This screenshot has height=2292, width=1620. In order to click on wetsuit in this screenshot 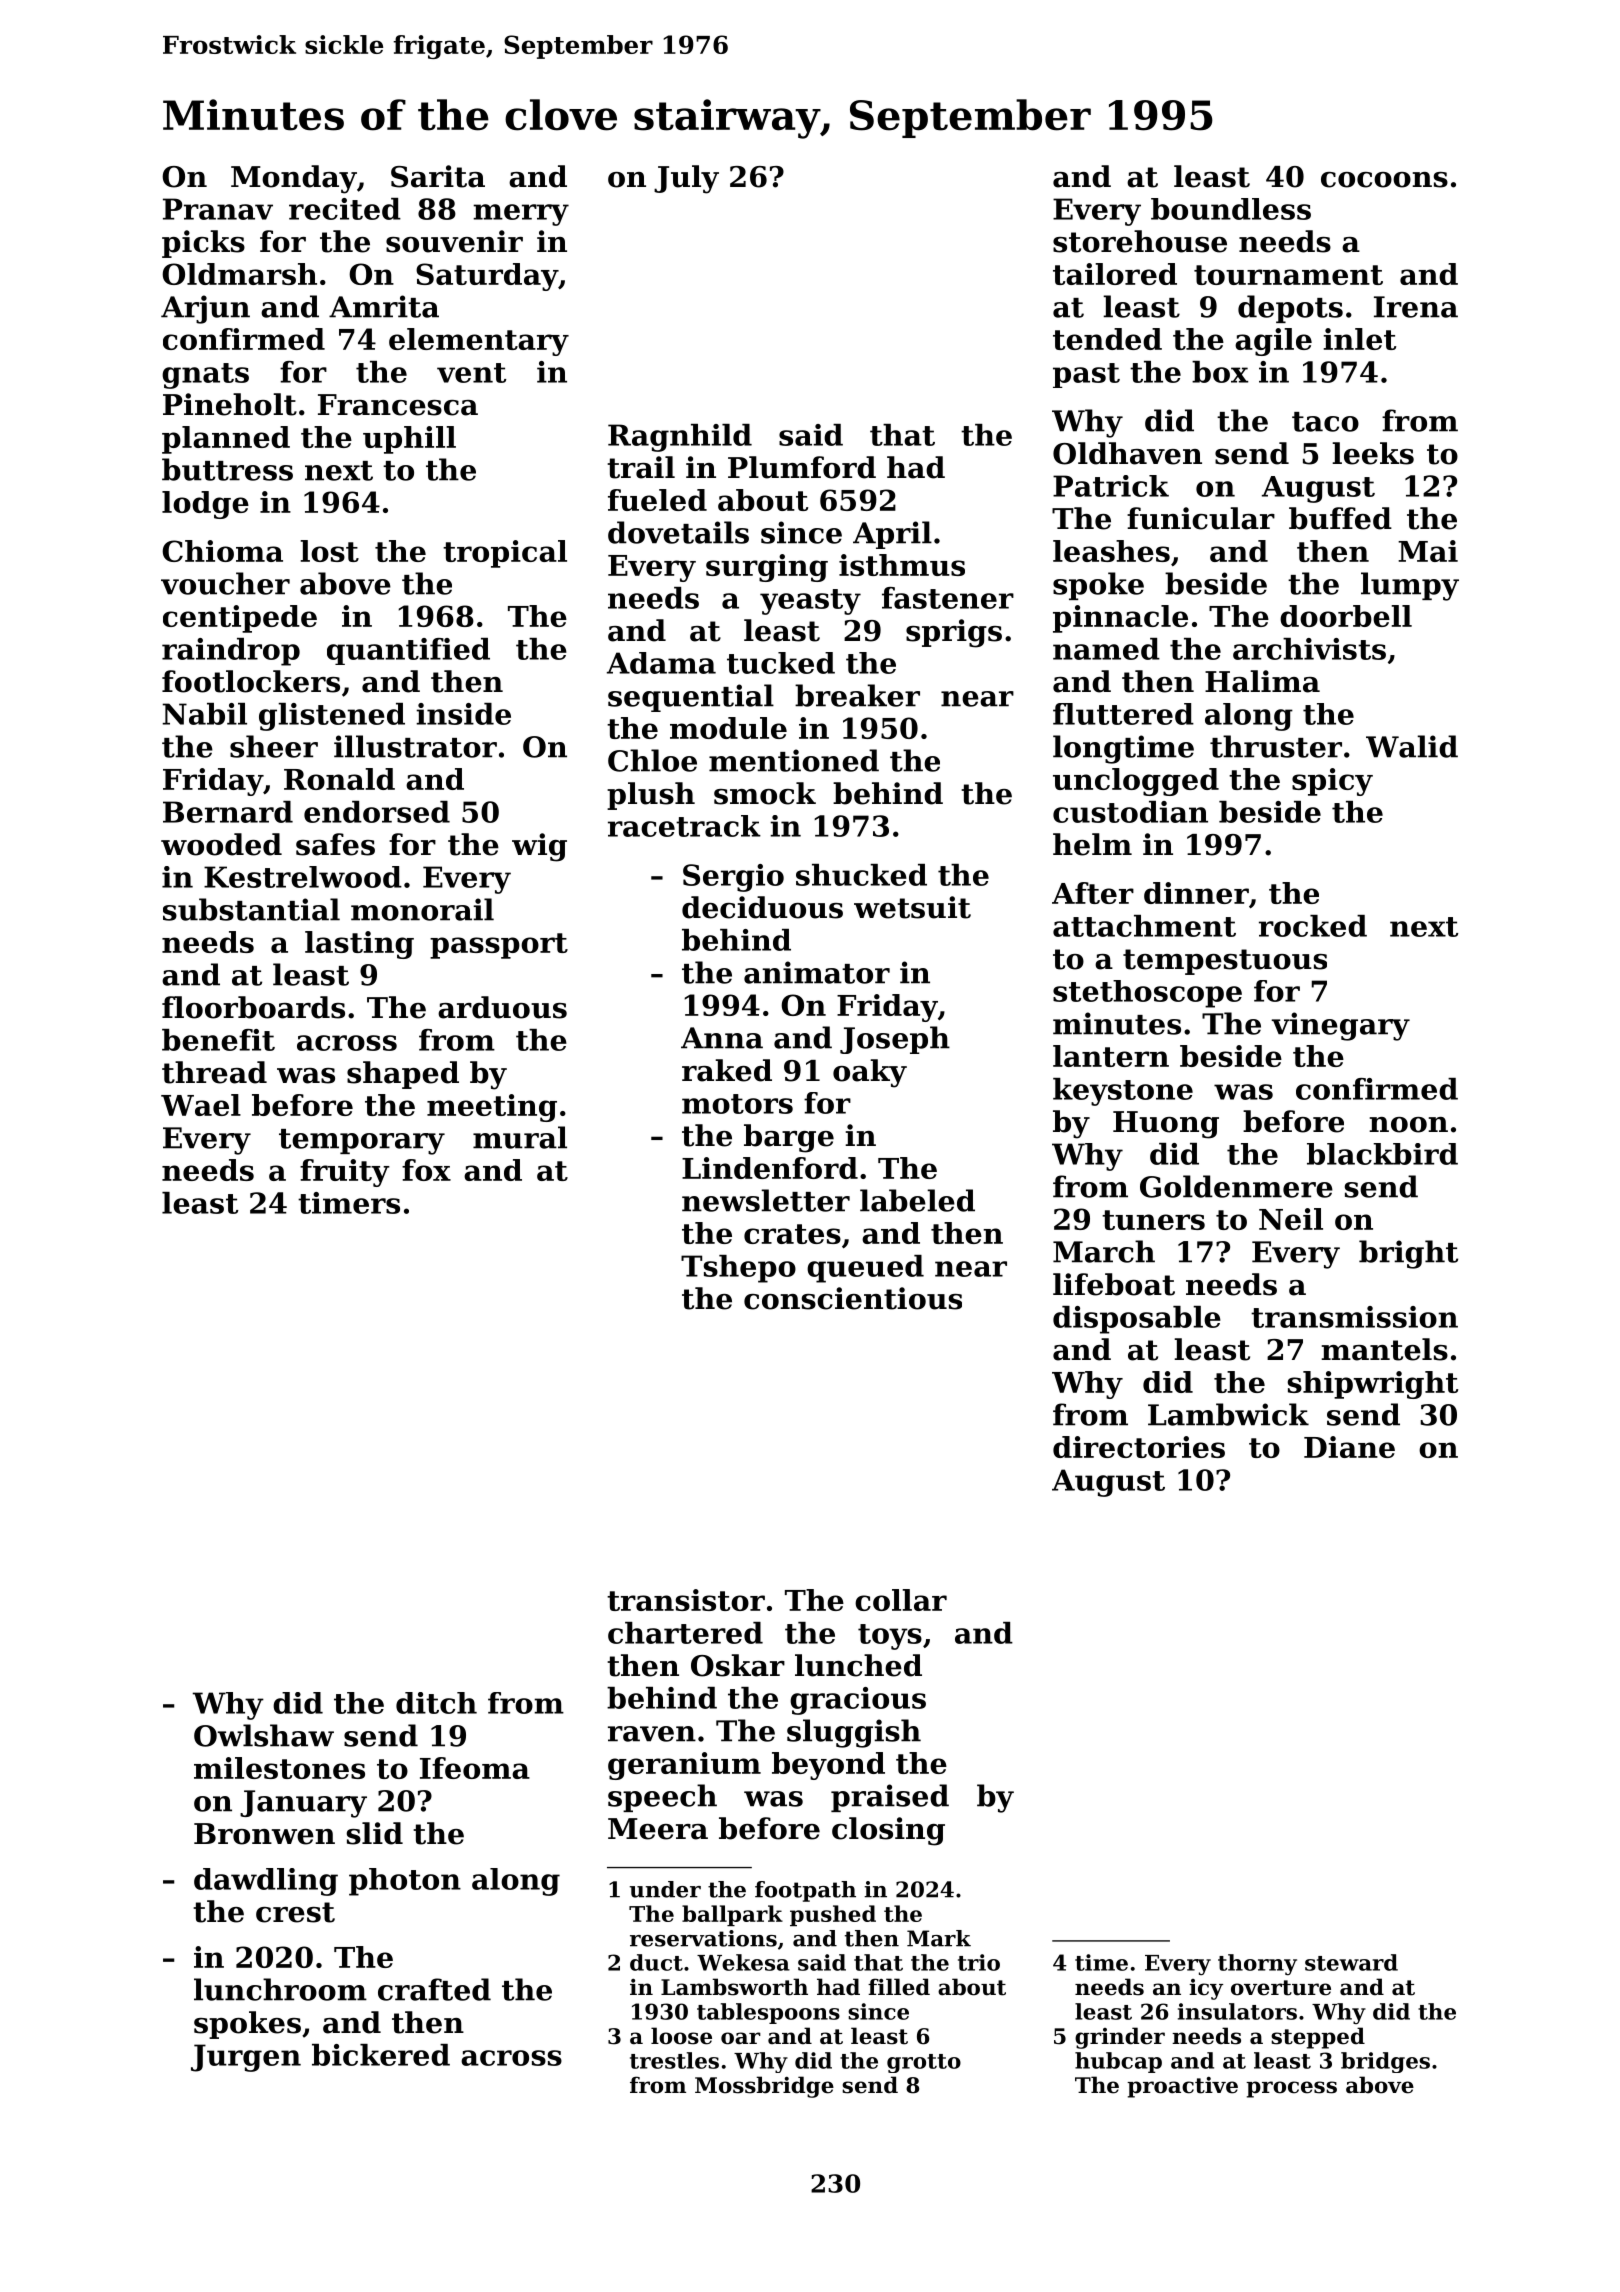, I will do `click(912, 907)`.
